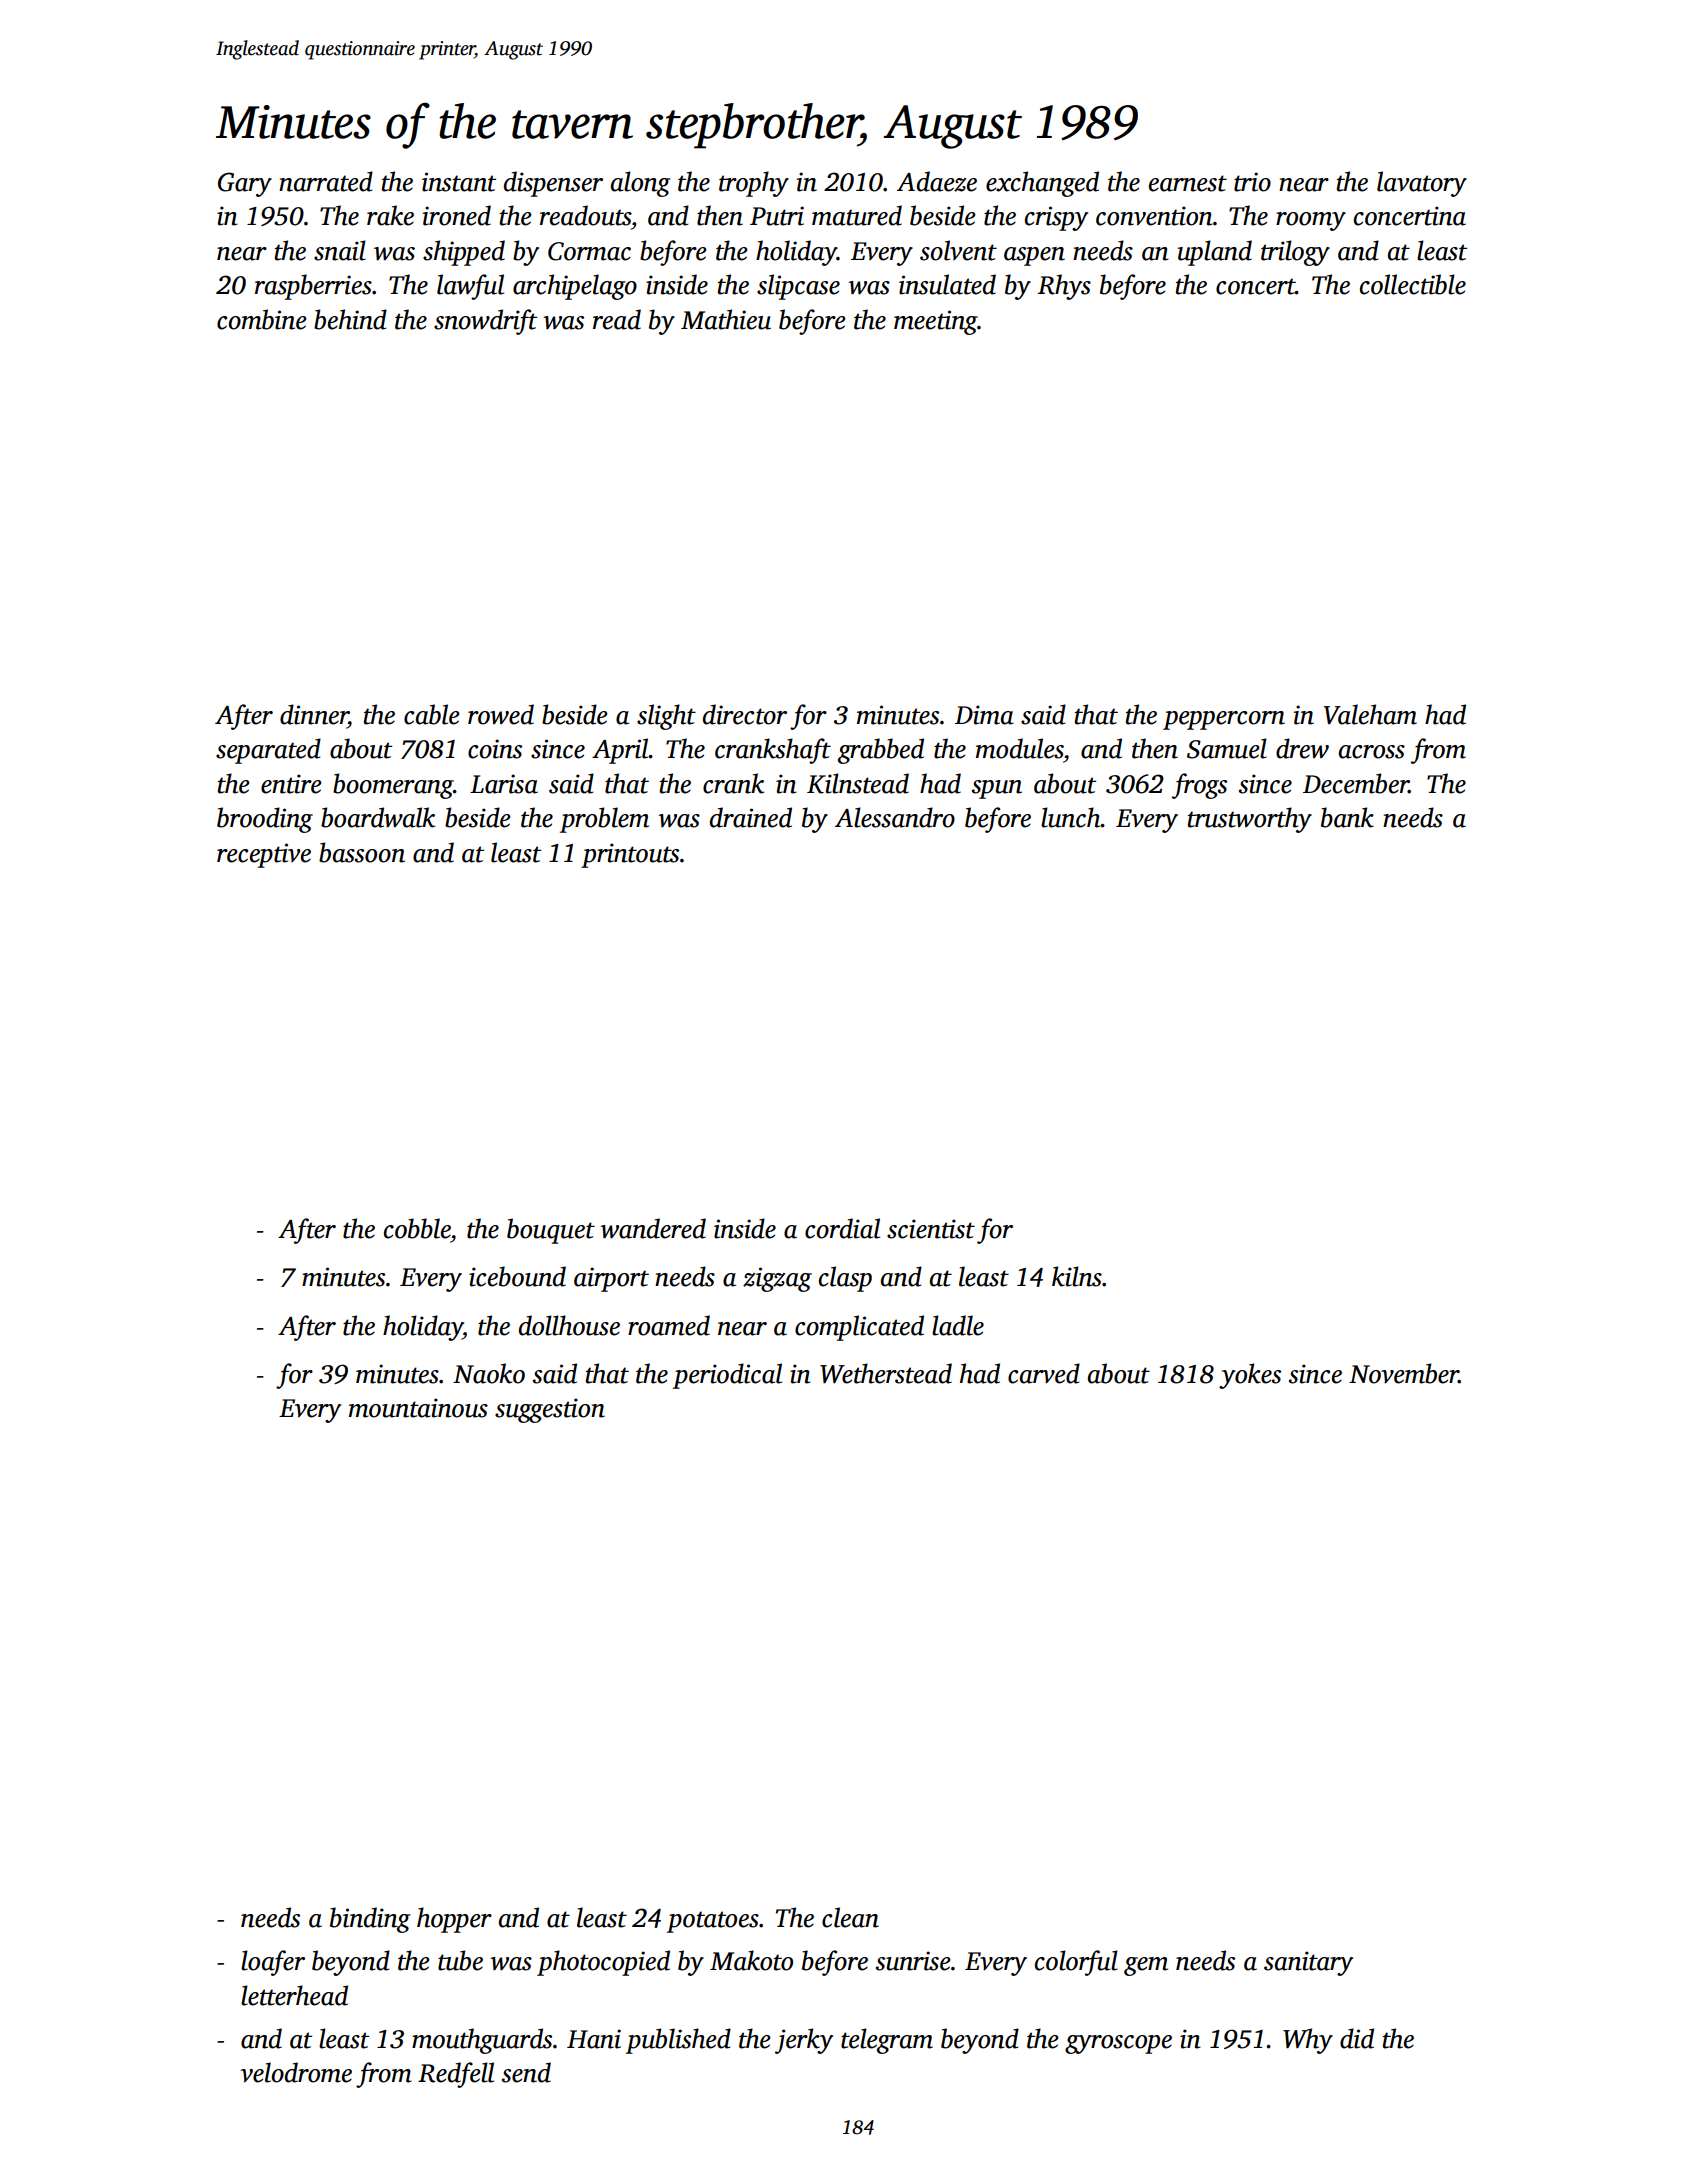 The width and height of the document is (1683, 2178). What do you see at coordinates (850, 1917) in the document?
I see `clean` at bounding box center [850, 1917].
